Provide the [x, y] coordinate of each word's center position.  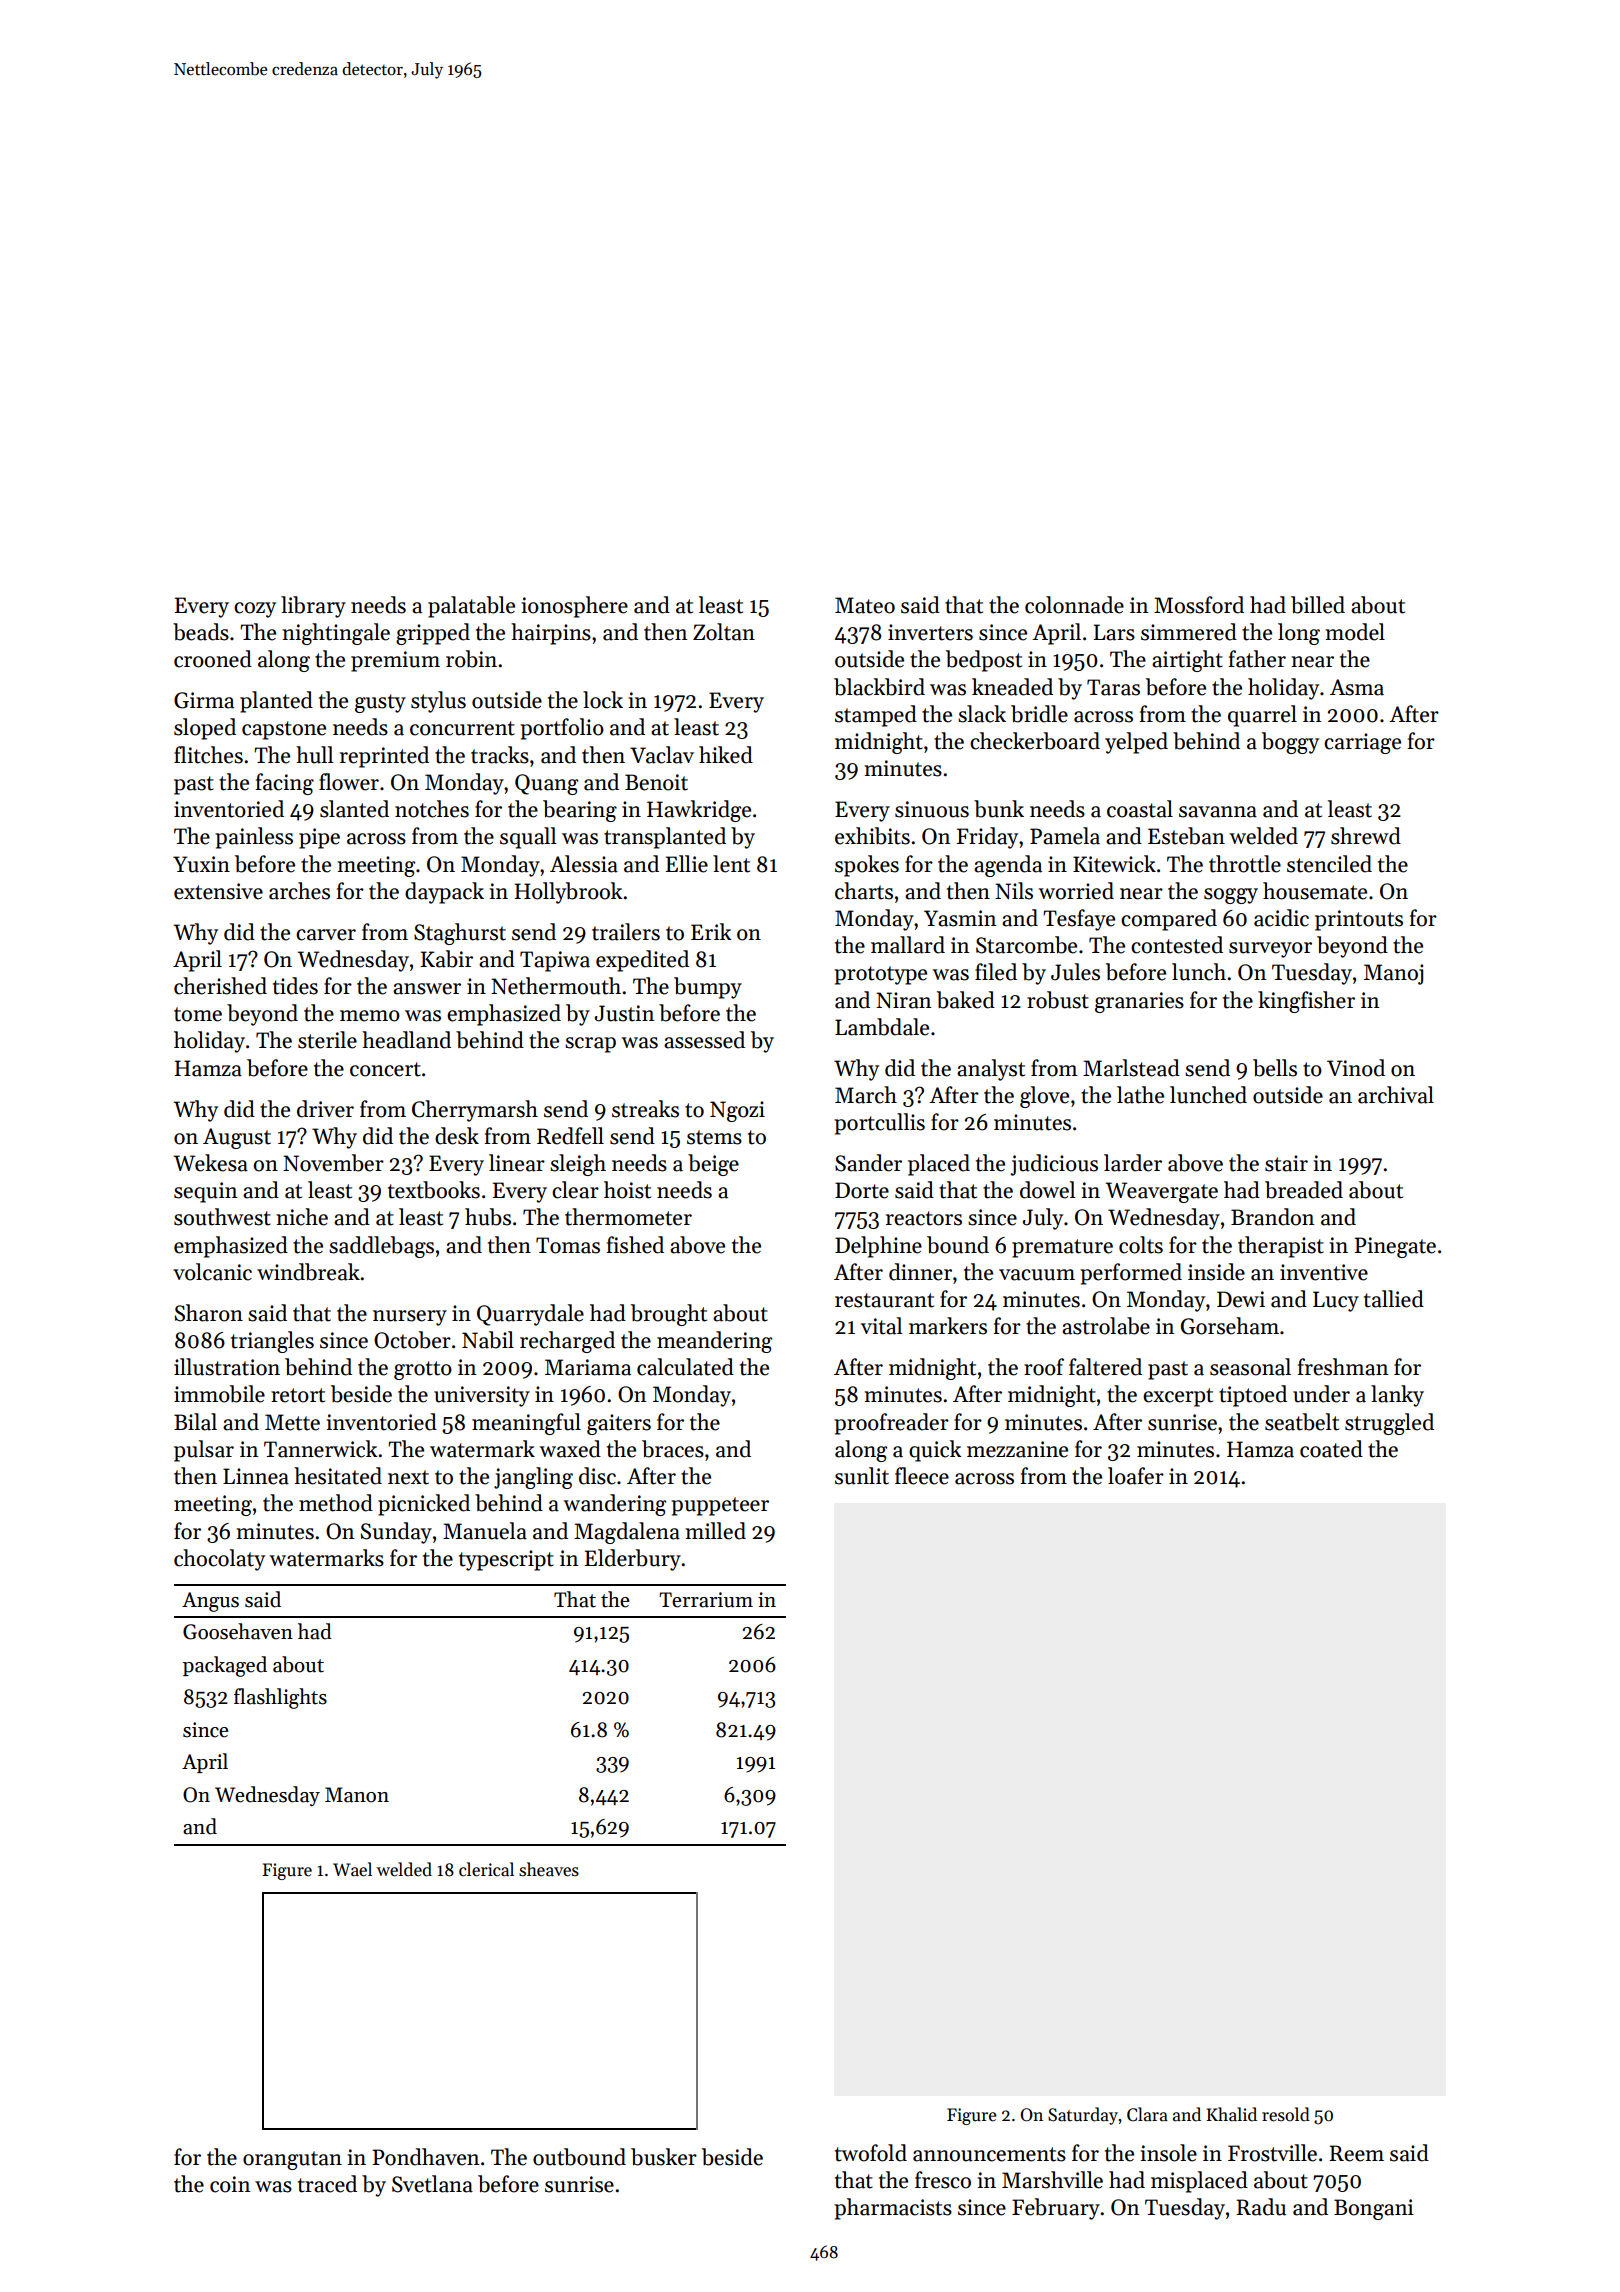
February [1056, 2209]
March [866, 1095]
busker [664, 2157]
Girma [204, 700]
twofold [871, 2153]
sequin [205, 1192]
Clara [1147, 2114]
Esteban [1186, 836]
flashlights [280, 1698]
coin [230, 2184]
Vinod [1356, 1068]
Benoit [656, 782]
